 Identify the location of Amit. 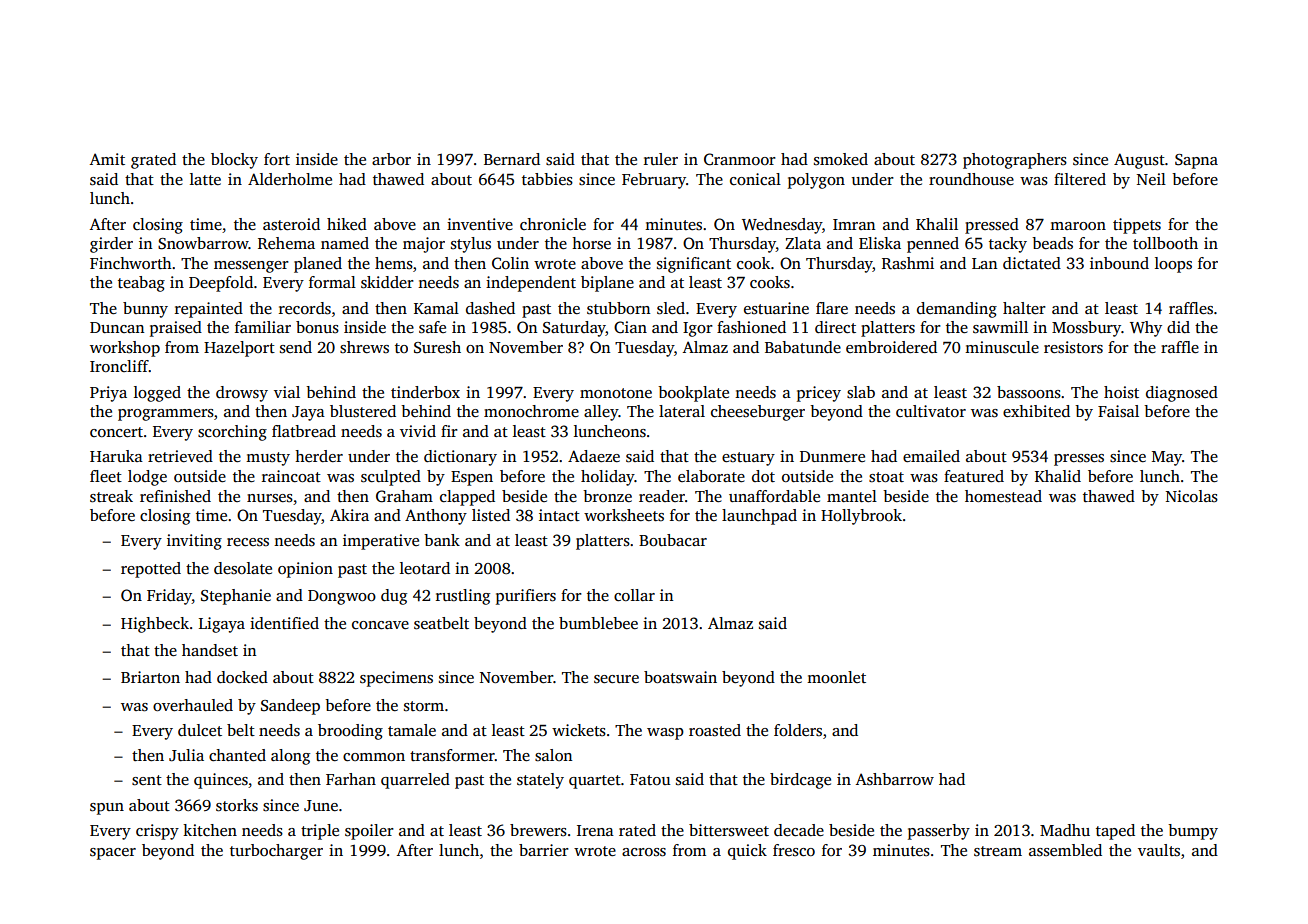
(107, 159).
